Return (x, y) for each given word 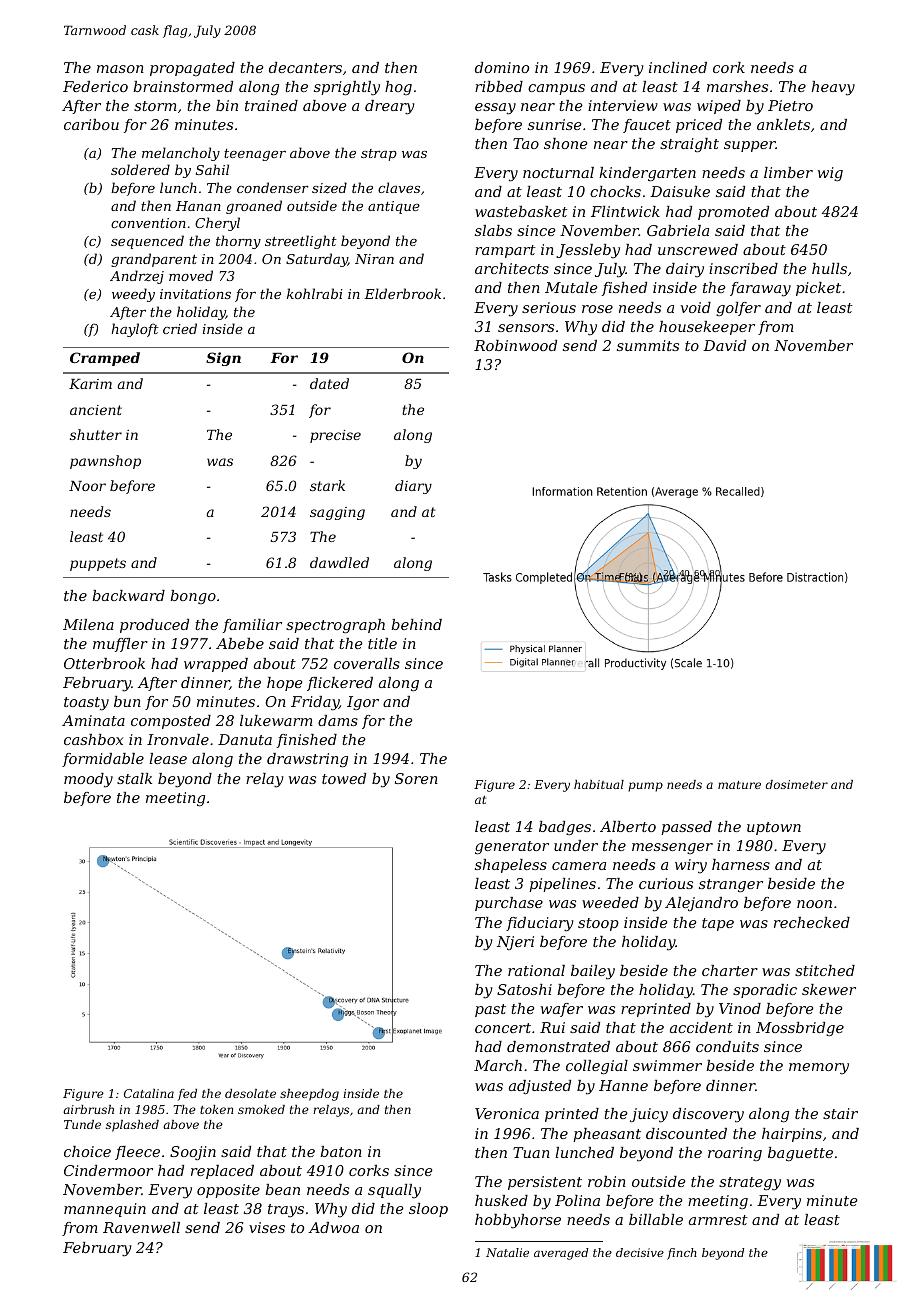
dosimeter (797, 784)
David (724, 345)
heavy (833, 88)
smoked (261, 1109)
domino (502, 67)
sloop (428, 1210)
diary (413, 487)
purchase (509, 904)
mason (120, 69)
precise (335, 436)
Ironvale (178, 739)
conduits (727, 1046)
